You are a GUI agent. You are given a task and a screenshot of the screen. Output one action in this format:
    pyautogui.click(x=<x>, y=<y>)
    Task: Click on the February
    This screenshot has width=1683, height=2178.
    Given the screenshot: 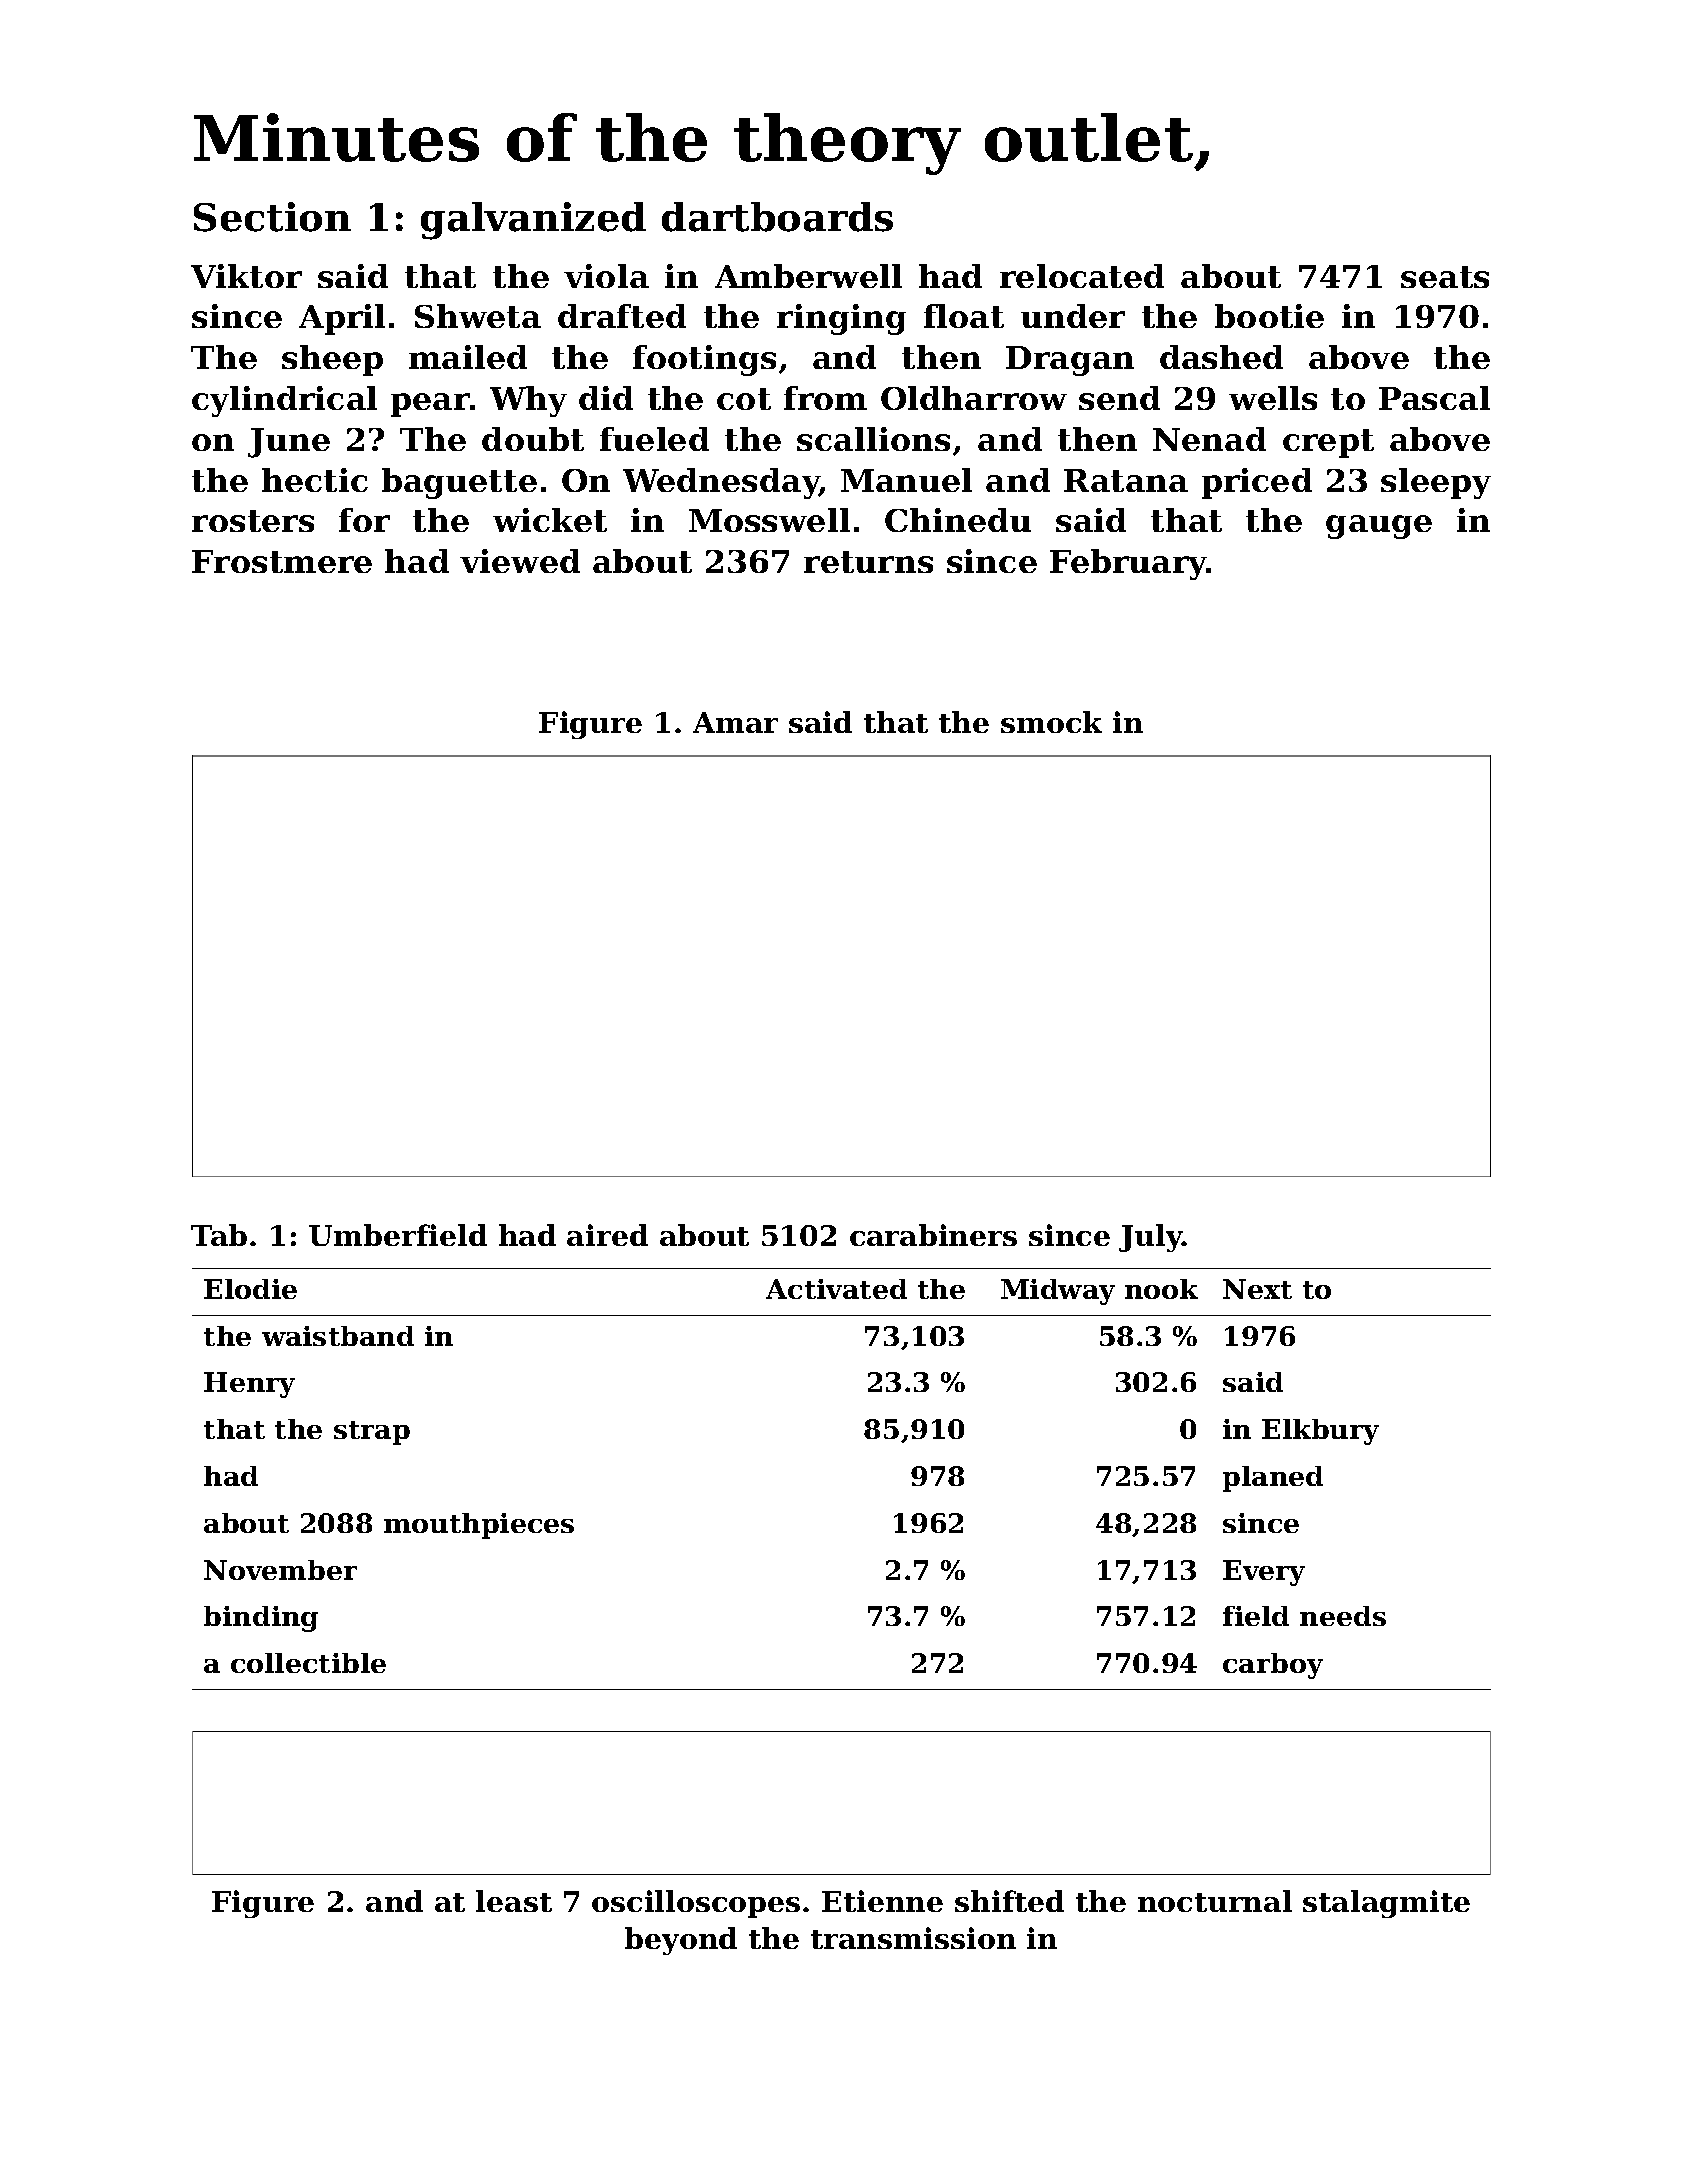 What is the action you would take?
    pyautogui.click(x=1128, y=564)
